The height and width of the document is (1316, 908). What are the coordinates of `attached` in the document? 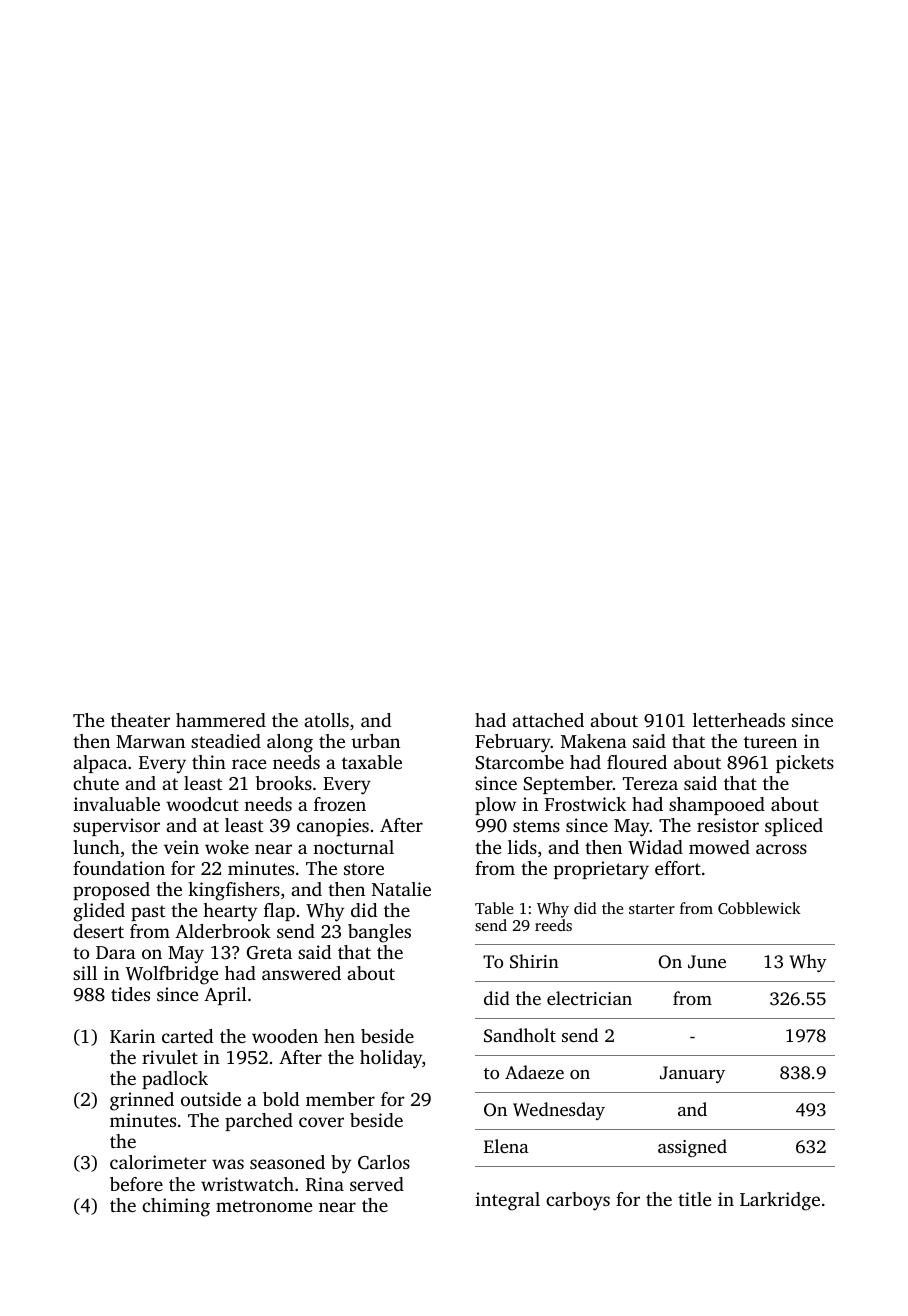 It's located at (548, 720).
